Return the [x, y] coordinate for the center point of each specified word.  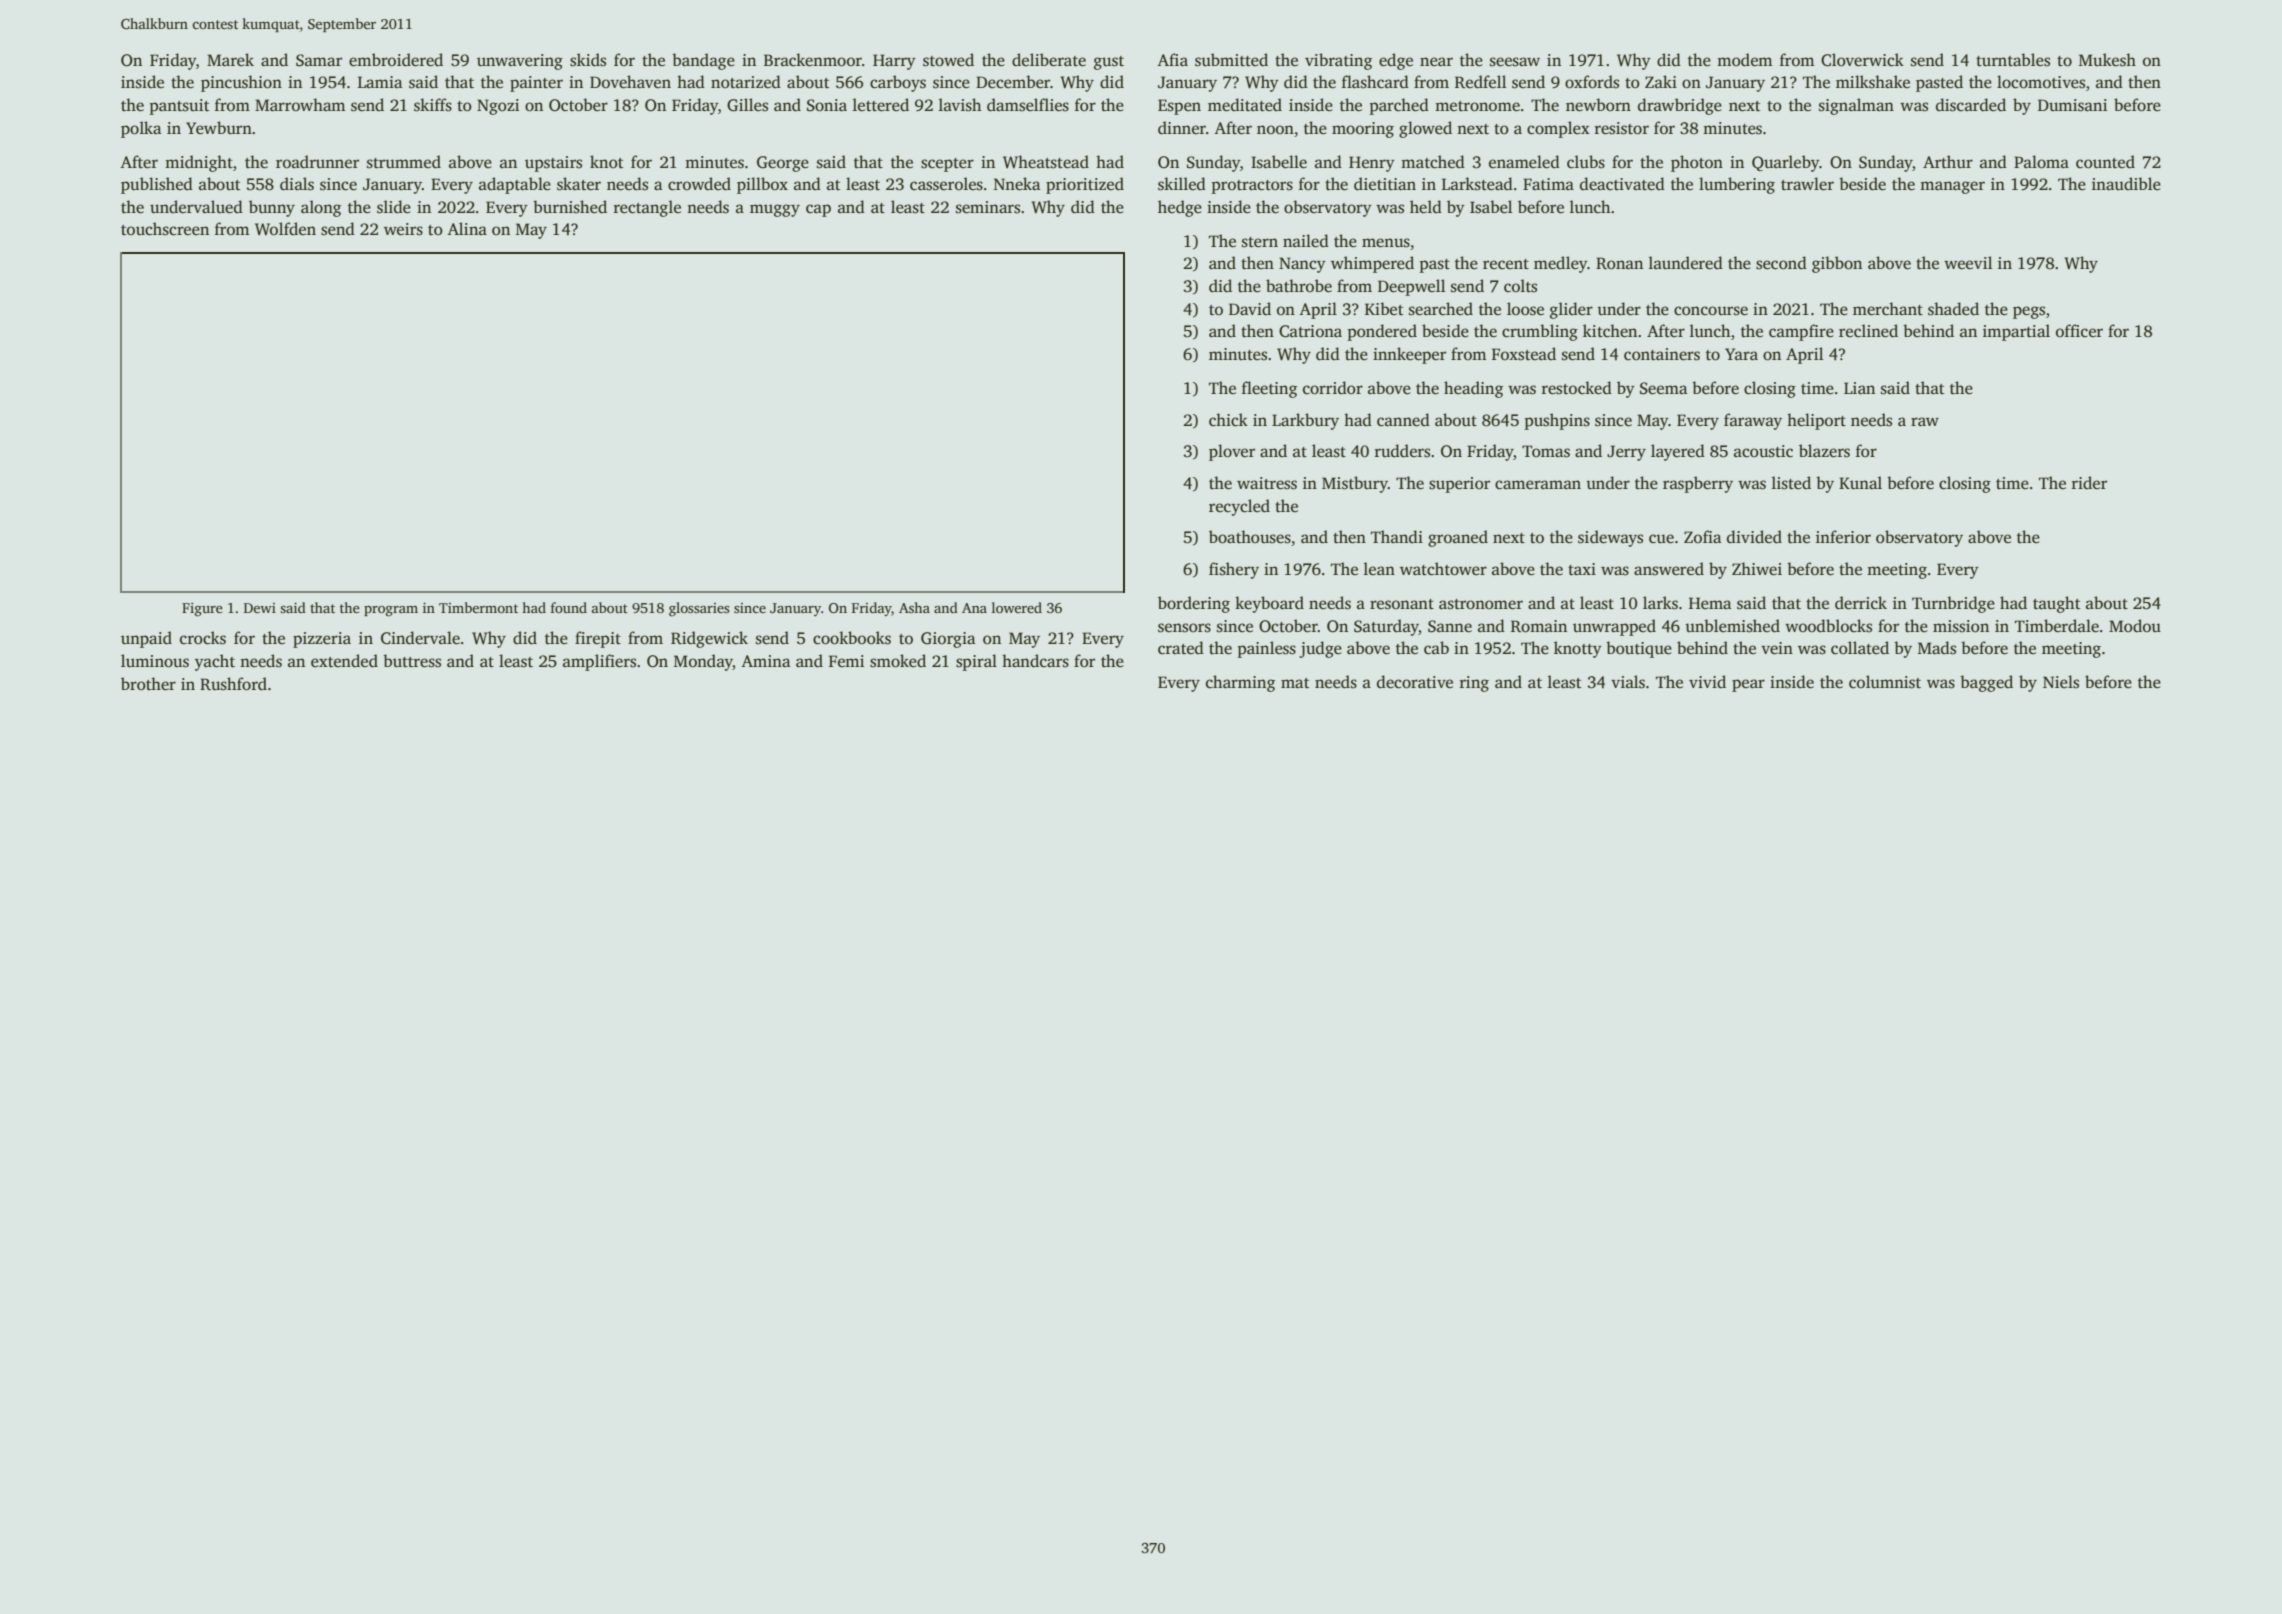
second [1781, 263]
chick [1228, 420]
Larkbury [1305, 421]
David [1250, 308]
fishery [1234, 570]
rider [2089, 482]
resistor [1622, 128]
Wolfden [285, 228]
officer [2079, 330]
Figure [202, 610]
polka [141, 129]
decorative [1415, 682]
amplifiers [599, 662]
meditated [1245, 105]
